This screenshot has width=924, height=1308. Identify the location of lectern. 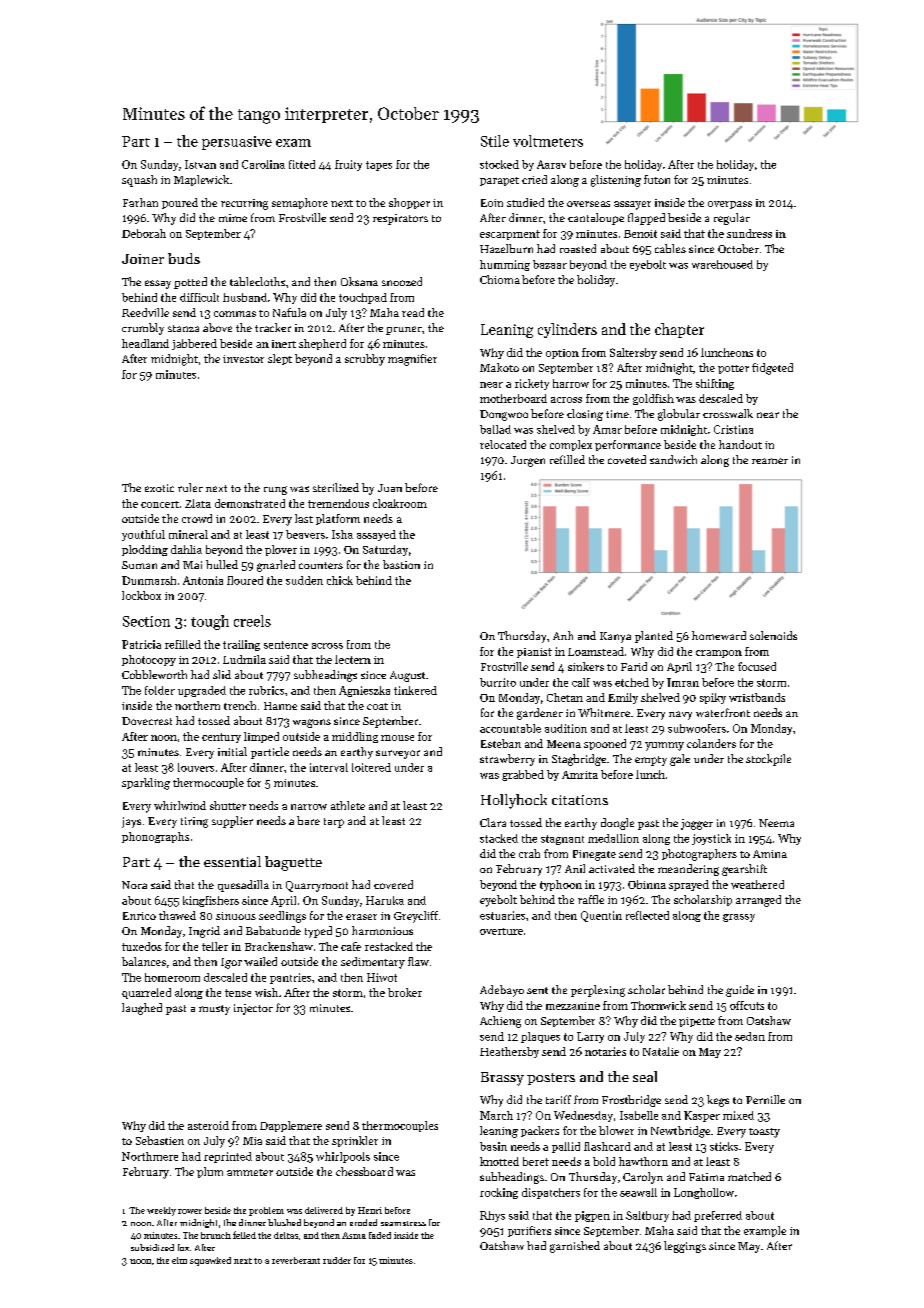
(353, 659).
